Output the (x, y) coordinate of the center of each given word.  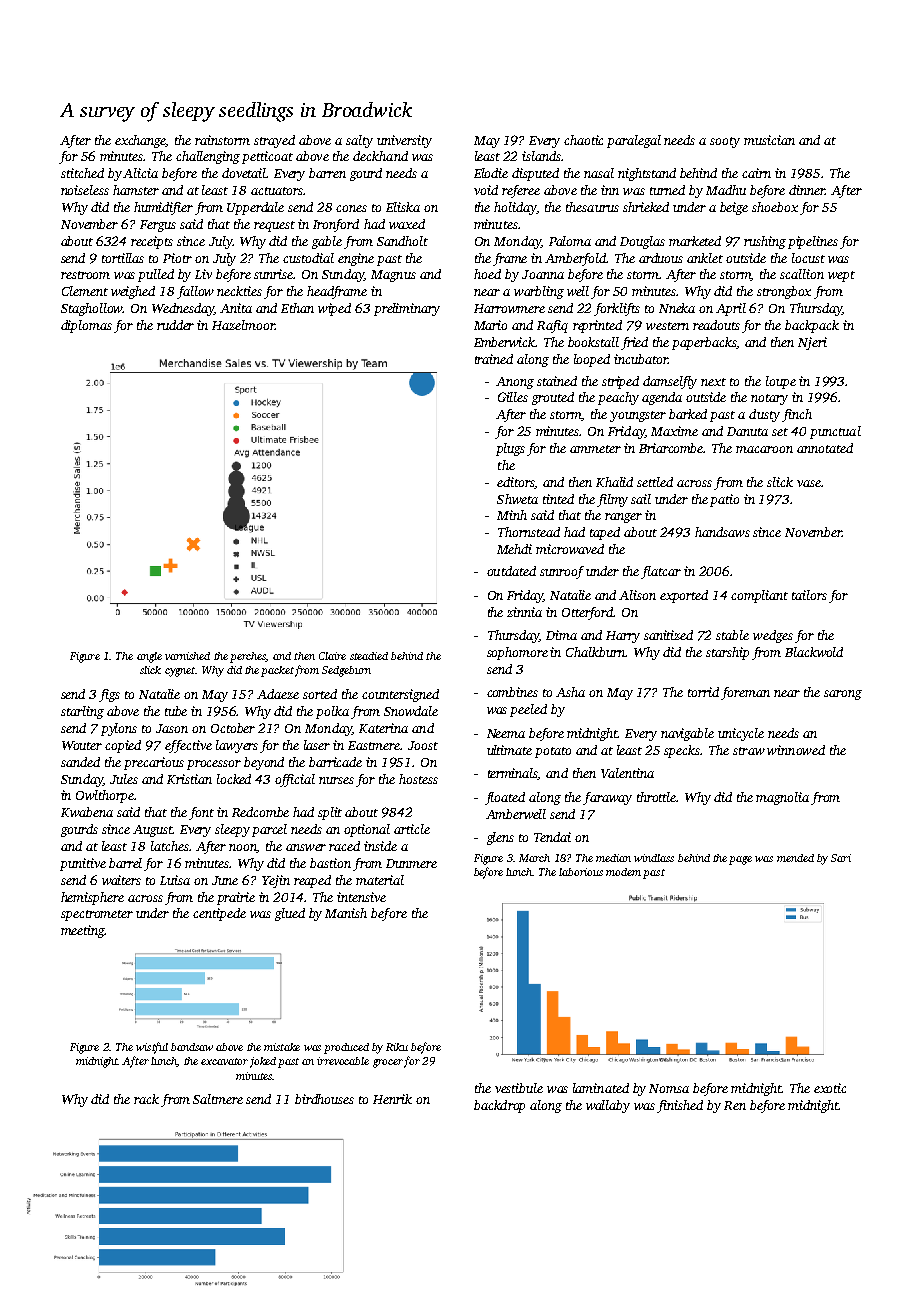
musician (769, 140)
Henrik (392, 1099)
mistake (282, 1047)
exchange (140, 141)
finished (680, 1106)
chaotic (583, 140)
